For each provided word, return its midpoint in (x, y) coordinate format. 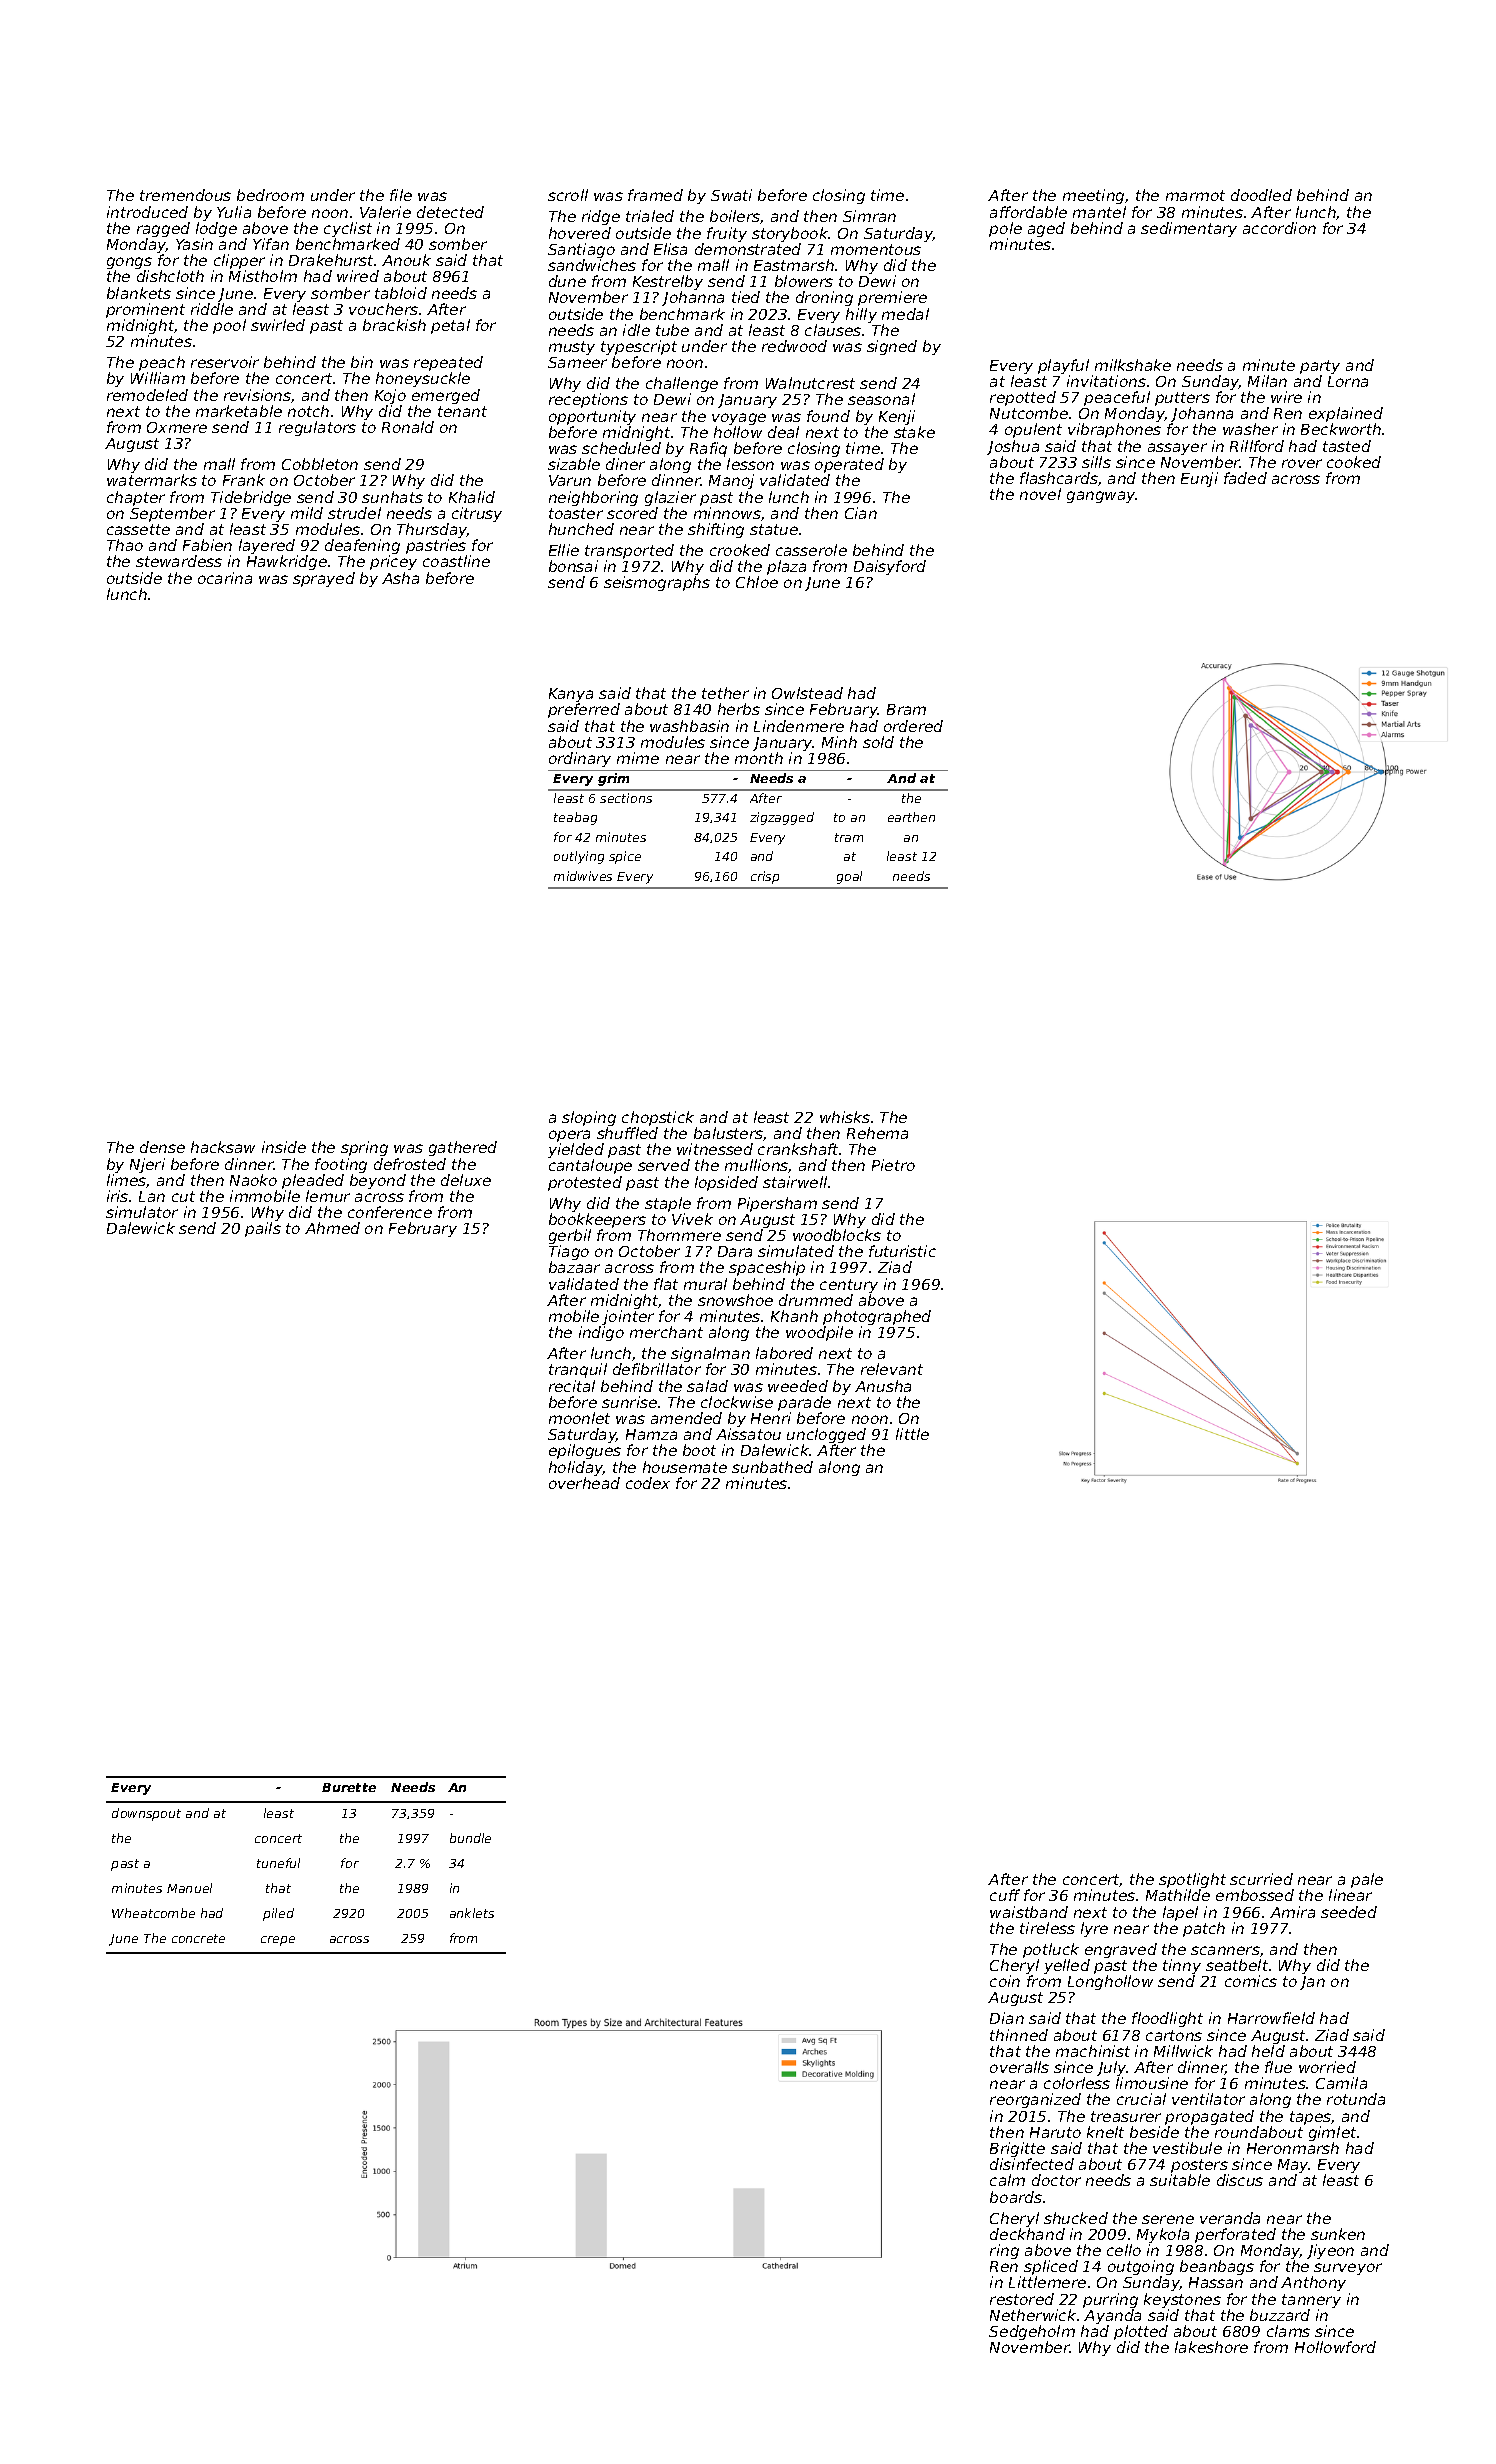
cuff (1005, 1895)
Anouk (406, 260)
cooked (1354, 462)
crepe (278, 1941)
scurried (1261, 1879)
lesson (750, 464)
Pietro (893, 1165)
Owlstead (807, 693)
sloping (589, 1118)
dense (162, 1147)
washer (1250, 429)
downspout (146, 1814)
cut (183, 1196)
